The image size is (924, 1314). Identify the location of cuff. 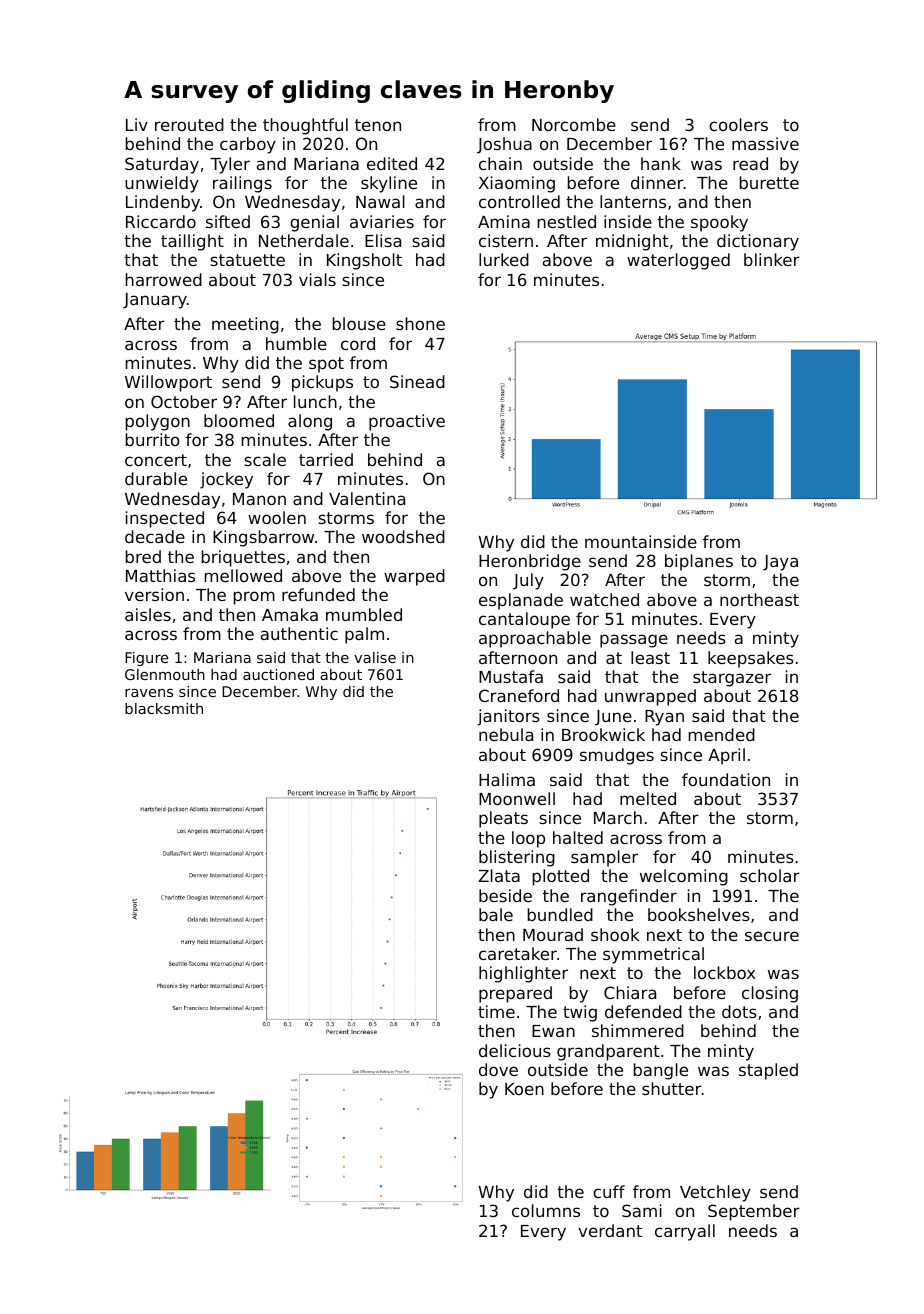
(609, 1191).
